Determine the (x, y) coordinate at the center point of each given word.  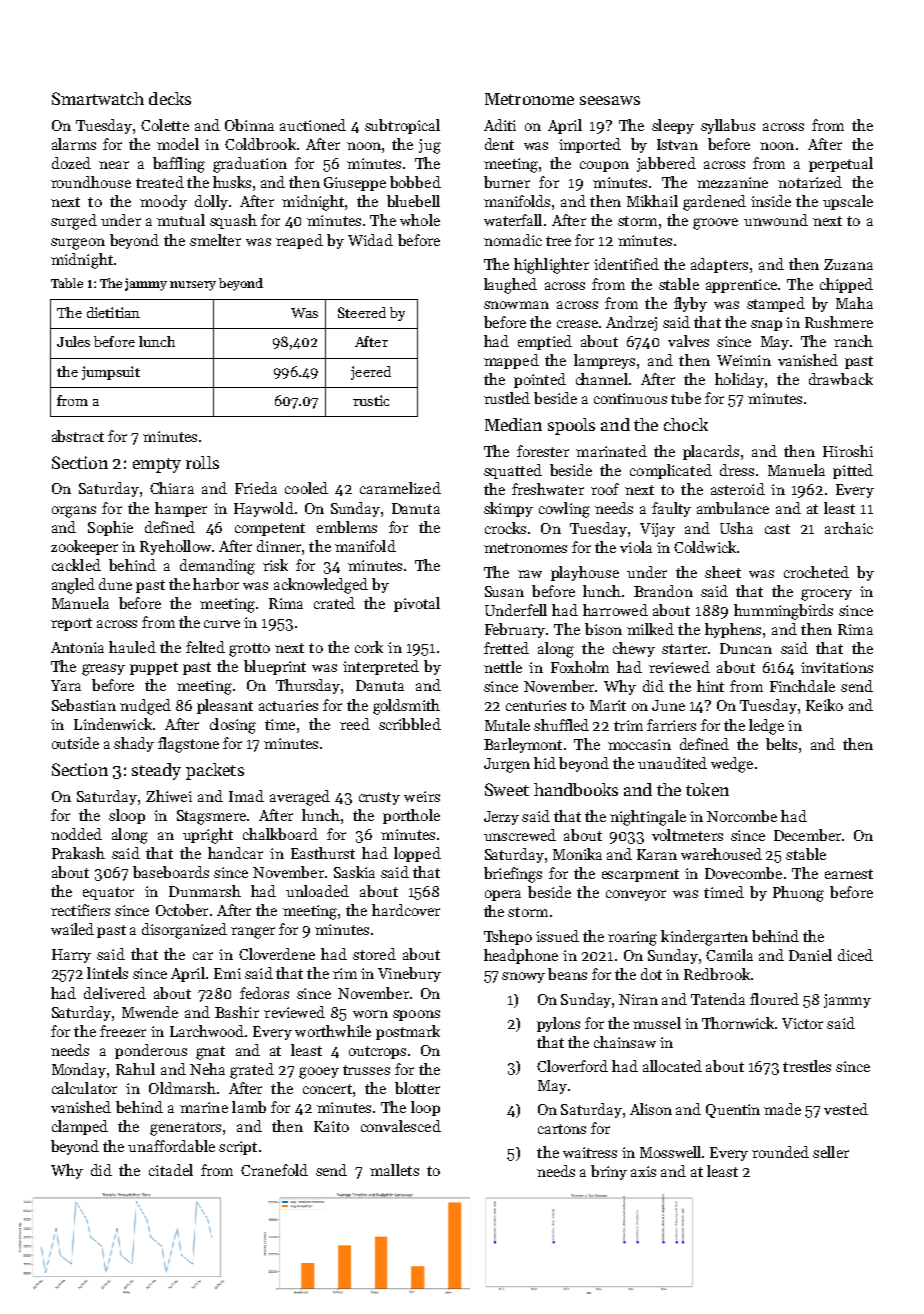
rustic (371, 400)
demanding (217, 567)
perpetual (841, 164)
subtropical (402, 126)
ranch (853, 341)
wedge (732, 765)
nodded (76, 834)
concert (327, 1089)
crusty (379, 798)
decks (170, 98)
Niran (638, 999)
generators (185, 1129)
